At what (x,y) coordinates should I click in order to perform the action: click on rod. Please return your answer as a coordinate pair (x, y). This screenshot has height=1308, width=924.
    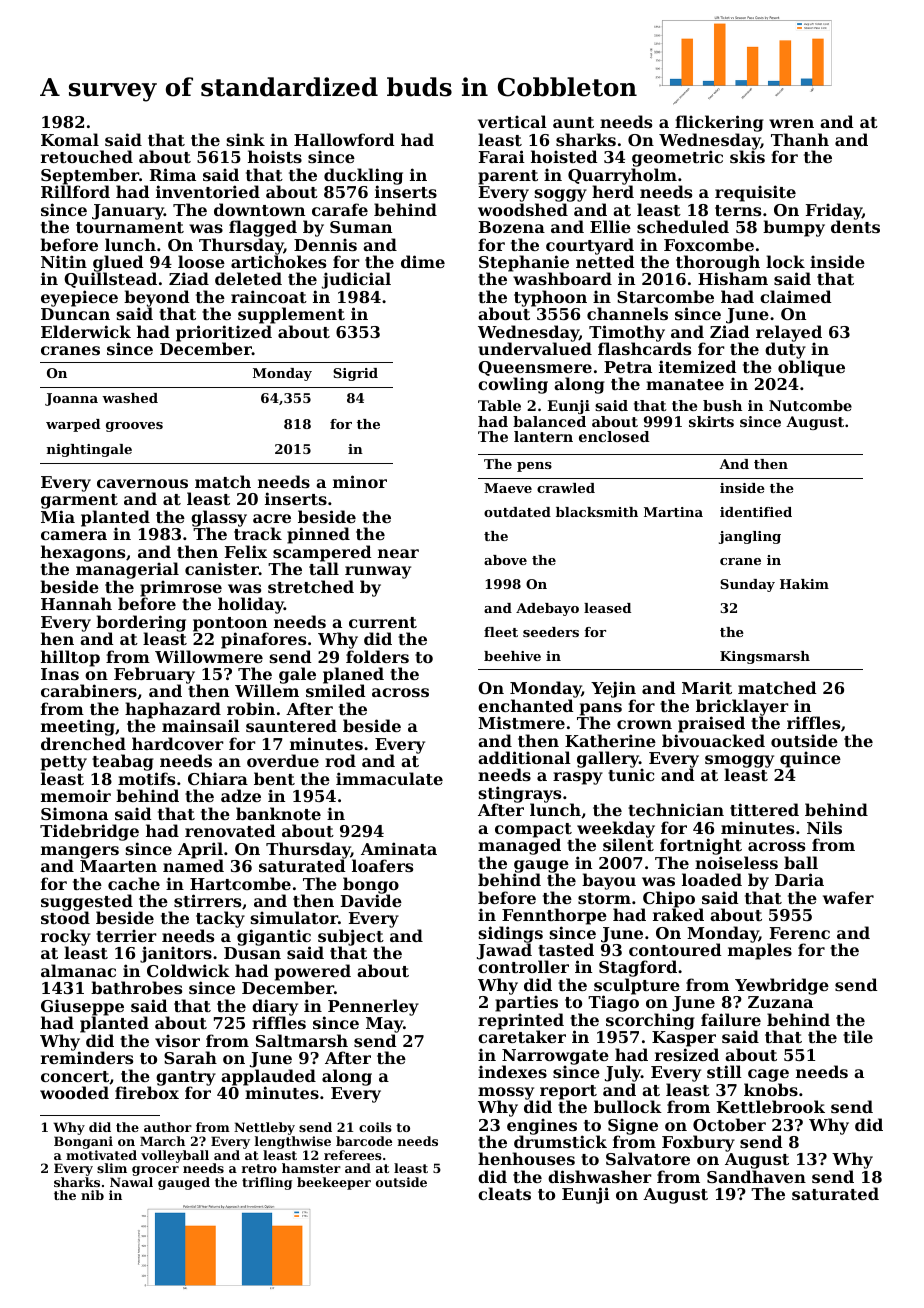
    Looking at the image, I should click on (340, 760).
